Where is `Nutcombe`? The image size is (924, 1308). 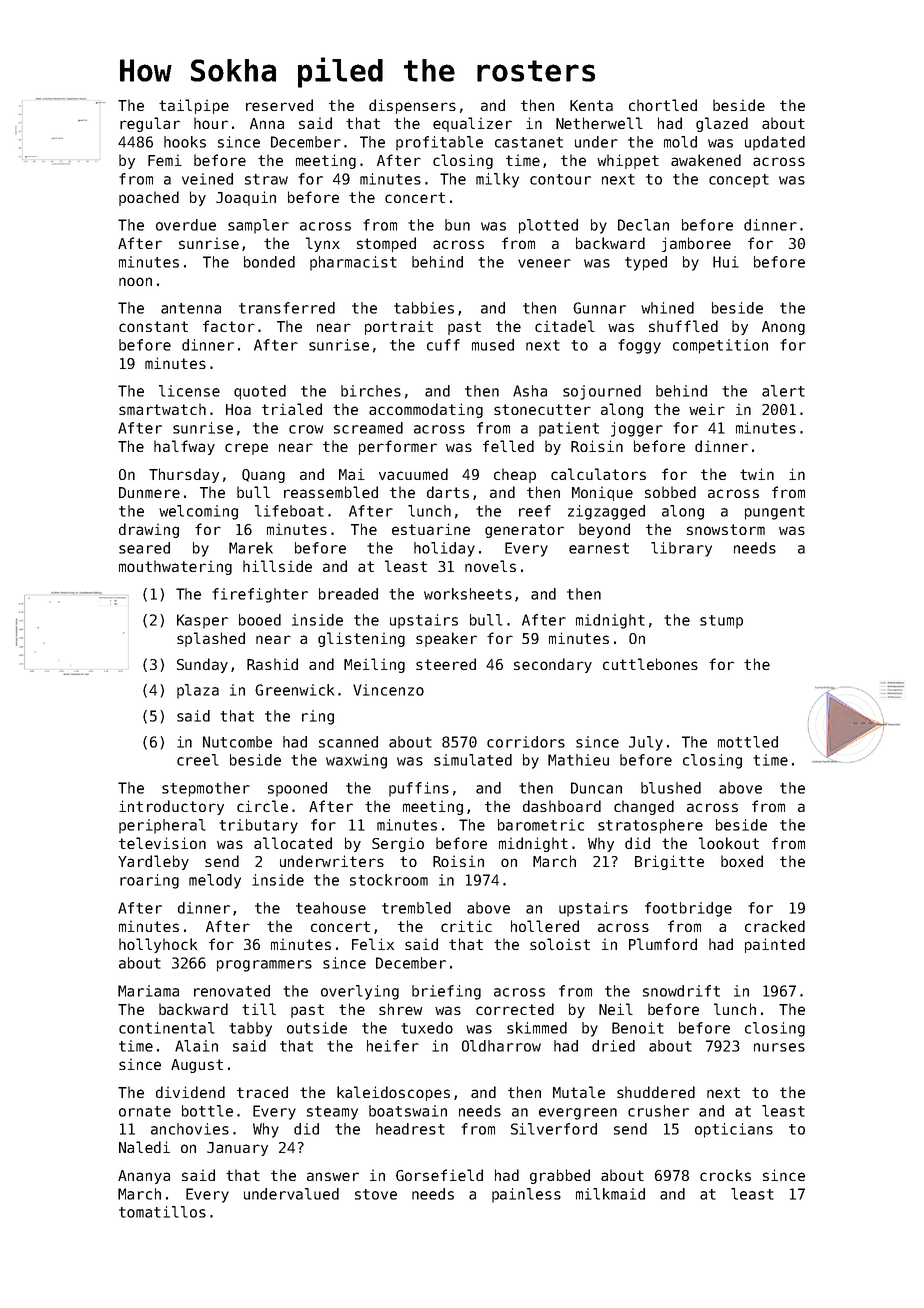 Nutcombe is located at coordinates (237, 742).
